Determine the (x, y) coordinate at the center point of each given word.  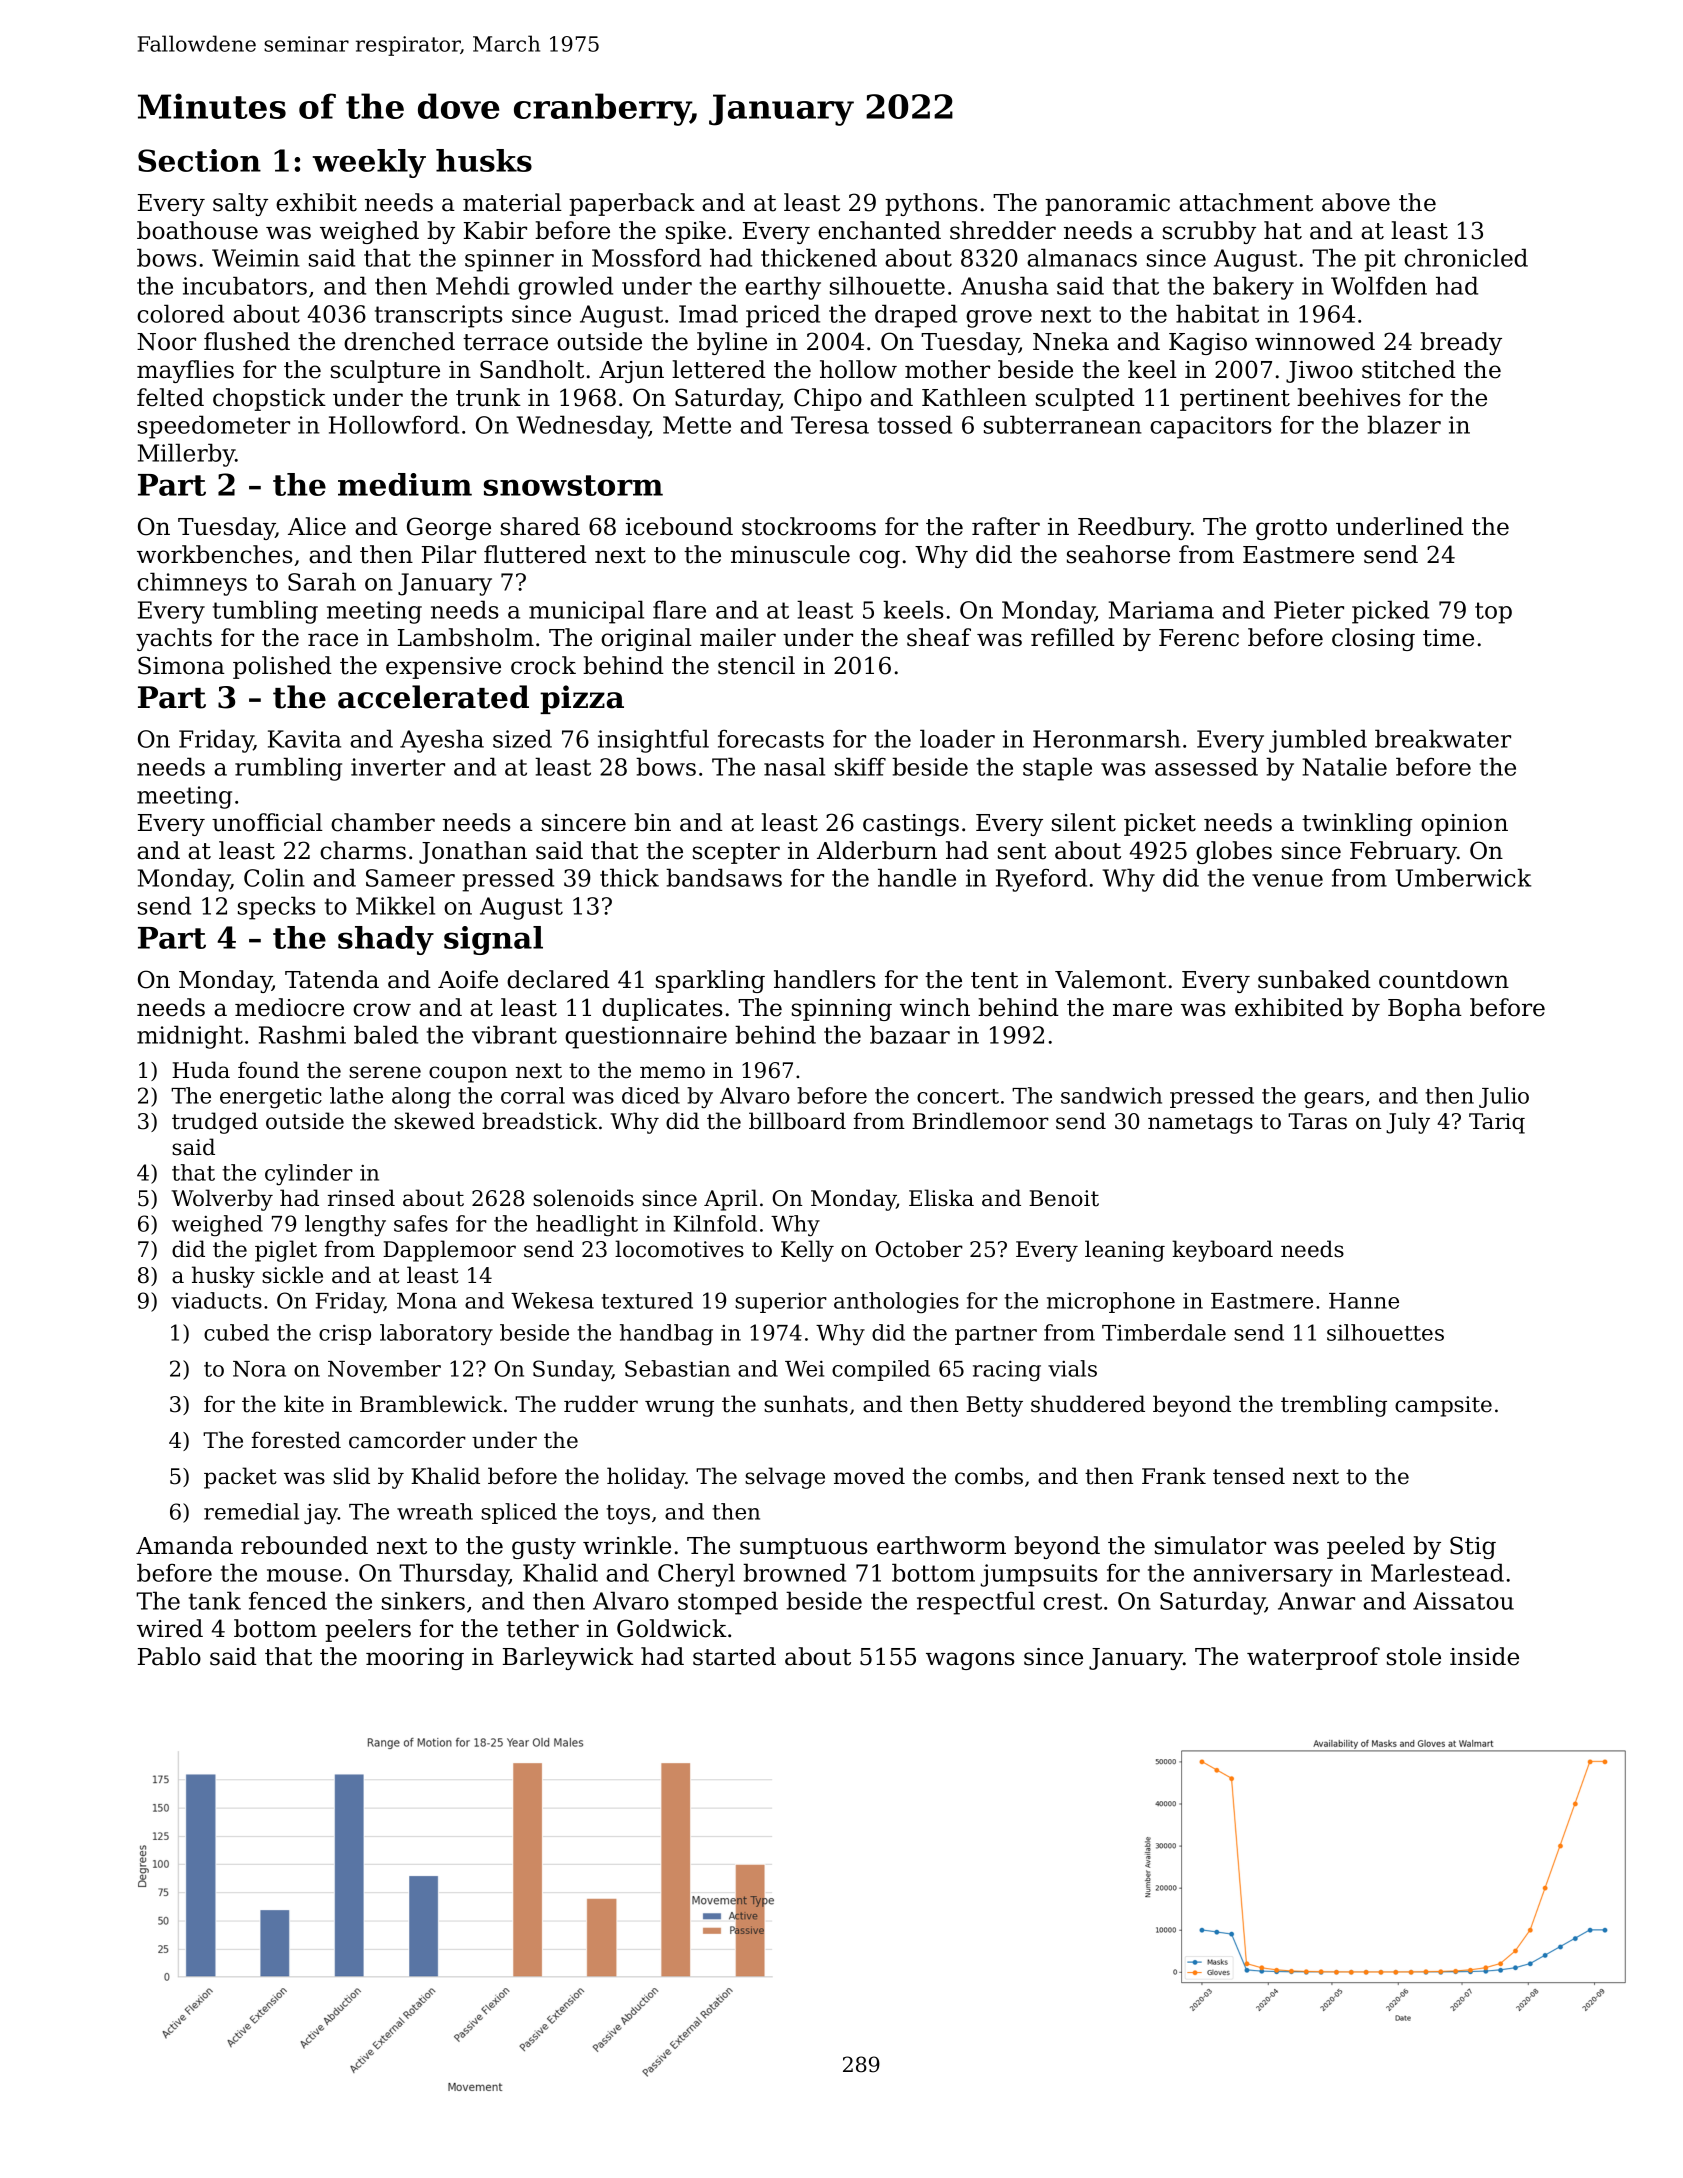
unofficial (267, 822)
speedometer (214, 427)
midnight (190, 1037)
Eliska (941, 1198)
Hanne (1364, 1301)
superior (781, 1303)
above (1356, 202)
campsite (1443, 1406)
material (512, 202)
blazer (1404, 424)
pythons (931, 204)
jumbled (1318, 741)
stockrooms (809, 526)
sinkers (423, 1600)
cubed (236, 1332)
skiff (860, 766)
